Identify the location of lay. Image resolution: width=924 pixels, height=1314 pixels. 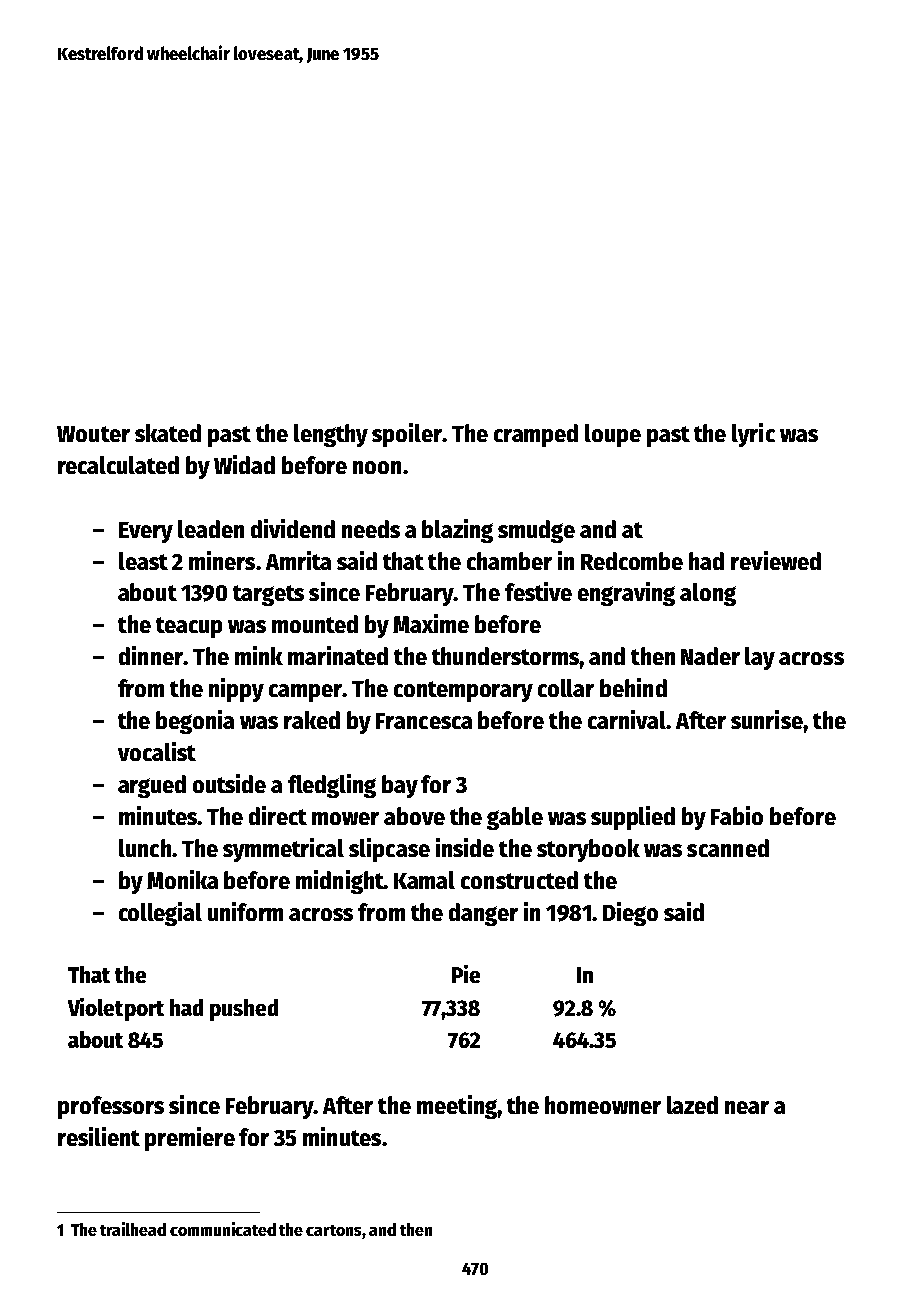
(760, 658).
